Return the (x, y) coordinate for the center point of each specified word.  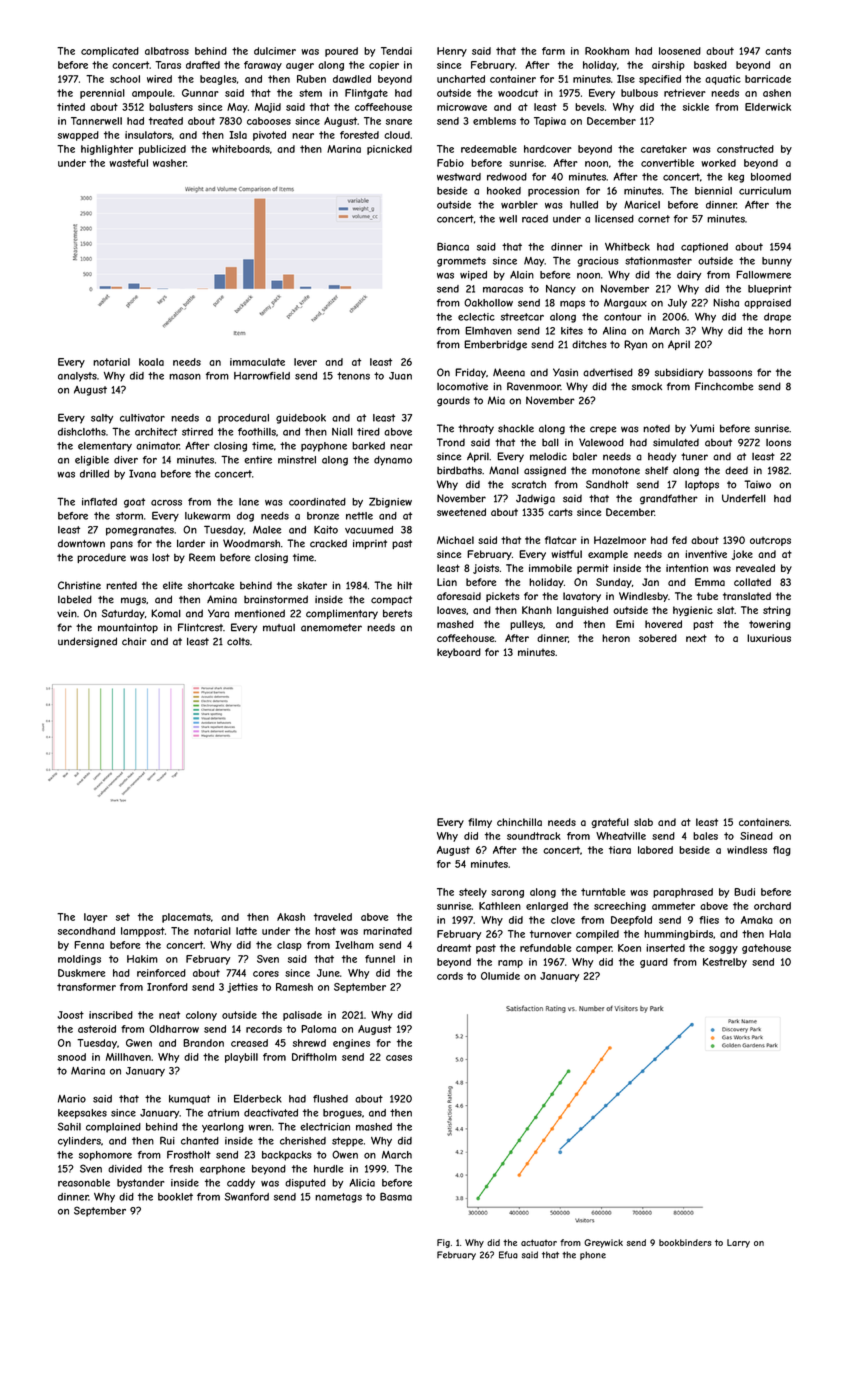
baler (585, 456)
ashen (777, 93)
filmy (480, 823)
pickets (503, 597)
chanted (200, 1141)
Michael (455, 540)
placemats (186, 918)
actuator (539, 1242)
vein (67, 613)
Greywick (603, 1243)
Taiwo (757, 484)
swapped (78, 136)
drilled (94, 474)
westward (459, 177)
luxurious (769, 638)
